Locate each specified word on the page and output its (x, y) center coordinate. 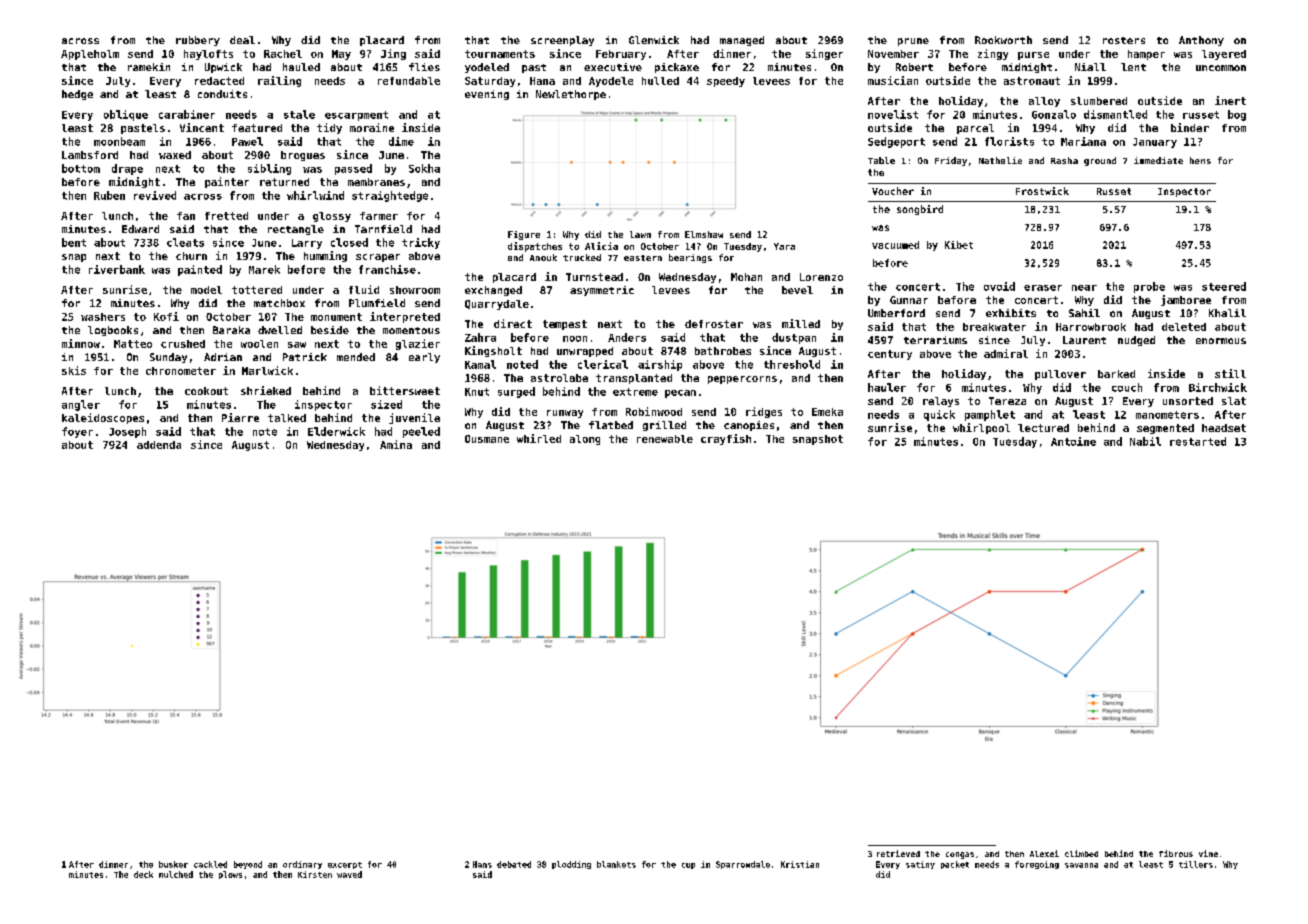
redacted (219, 81)
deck (143, 874)
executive (613, 67)
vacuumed (895, 245)
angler (81, 405)
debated (514, 864)
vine (1208, 853)
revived (155, 195)
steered (1224, 286)
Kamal (480, 364)
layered (1224, 55)
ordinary (302, 865)
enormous (1221, 341)
